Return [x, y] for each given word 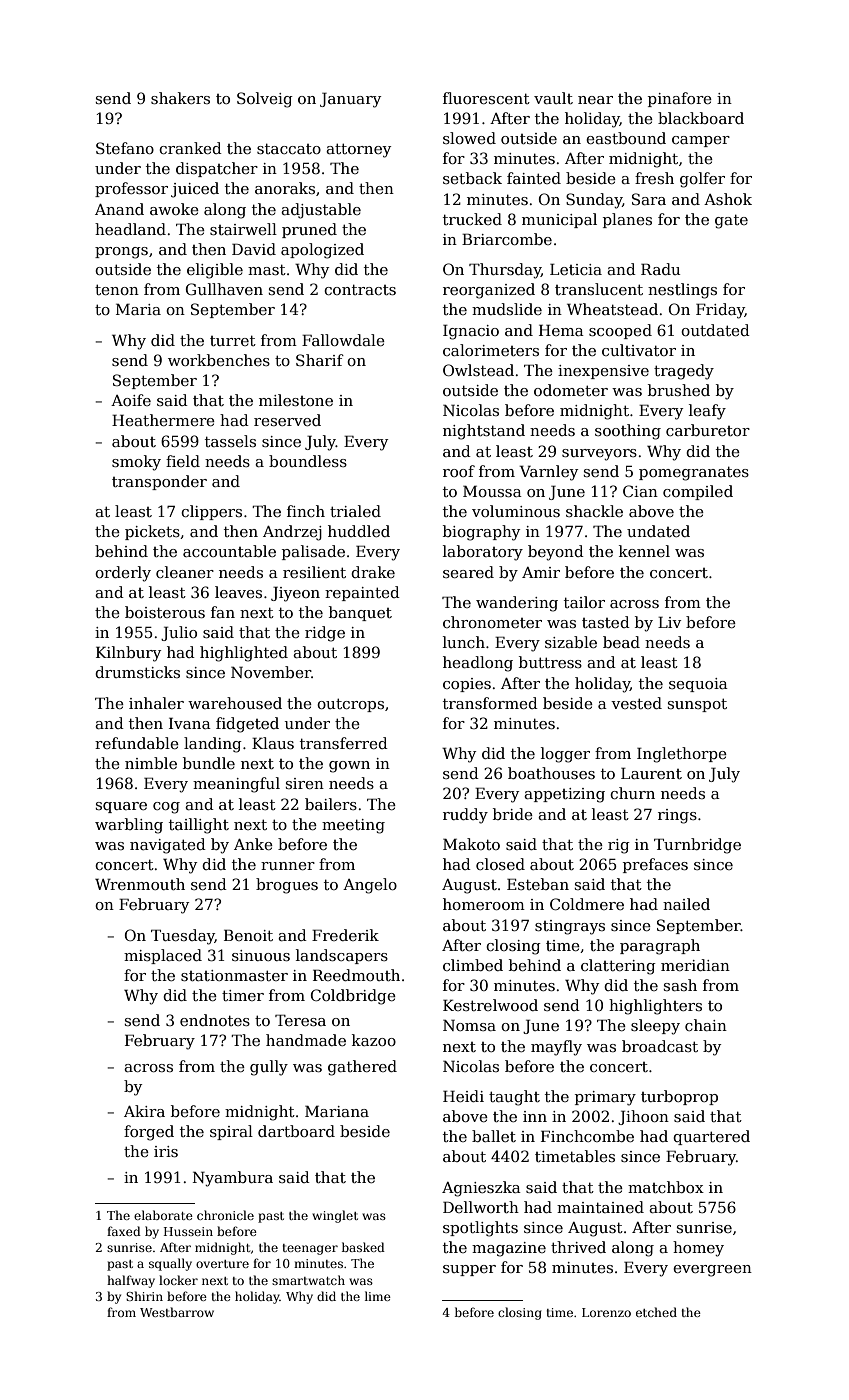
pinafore [680, 99]
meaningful [236, 785]
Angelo [370, 886]
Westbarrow [177, 1312]
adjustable [321, 211]
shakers [180, 98]
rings [677, 816]
